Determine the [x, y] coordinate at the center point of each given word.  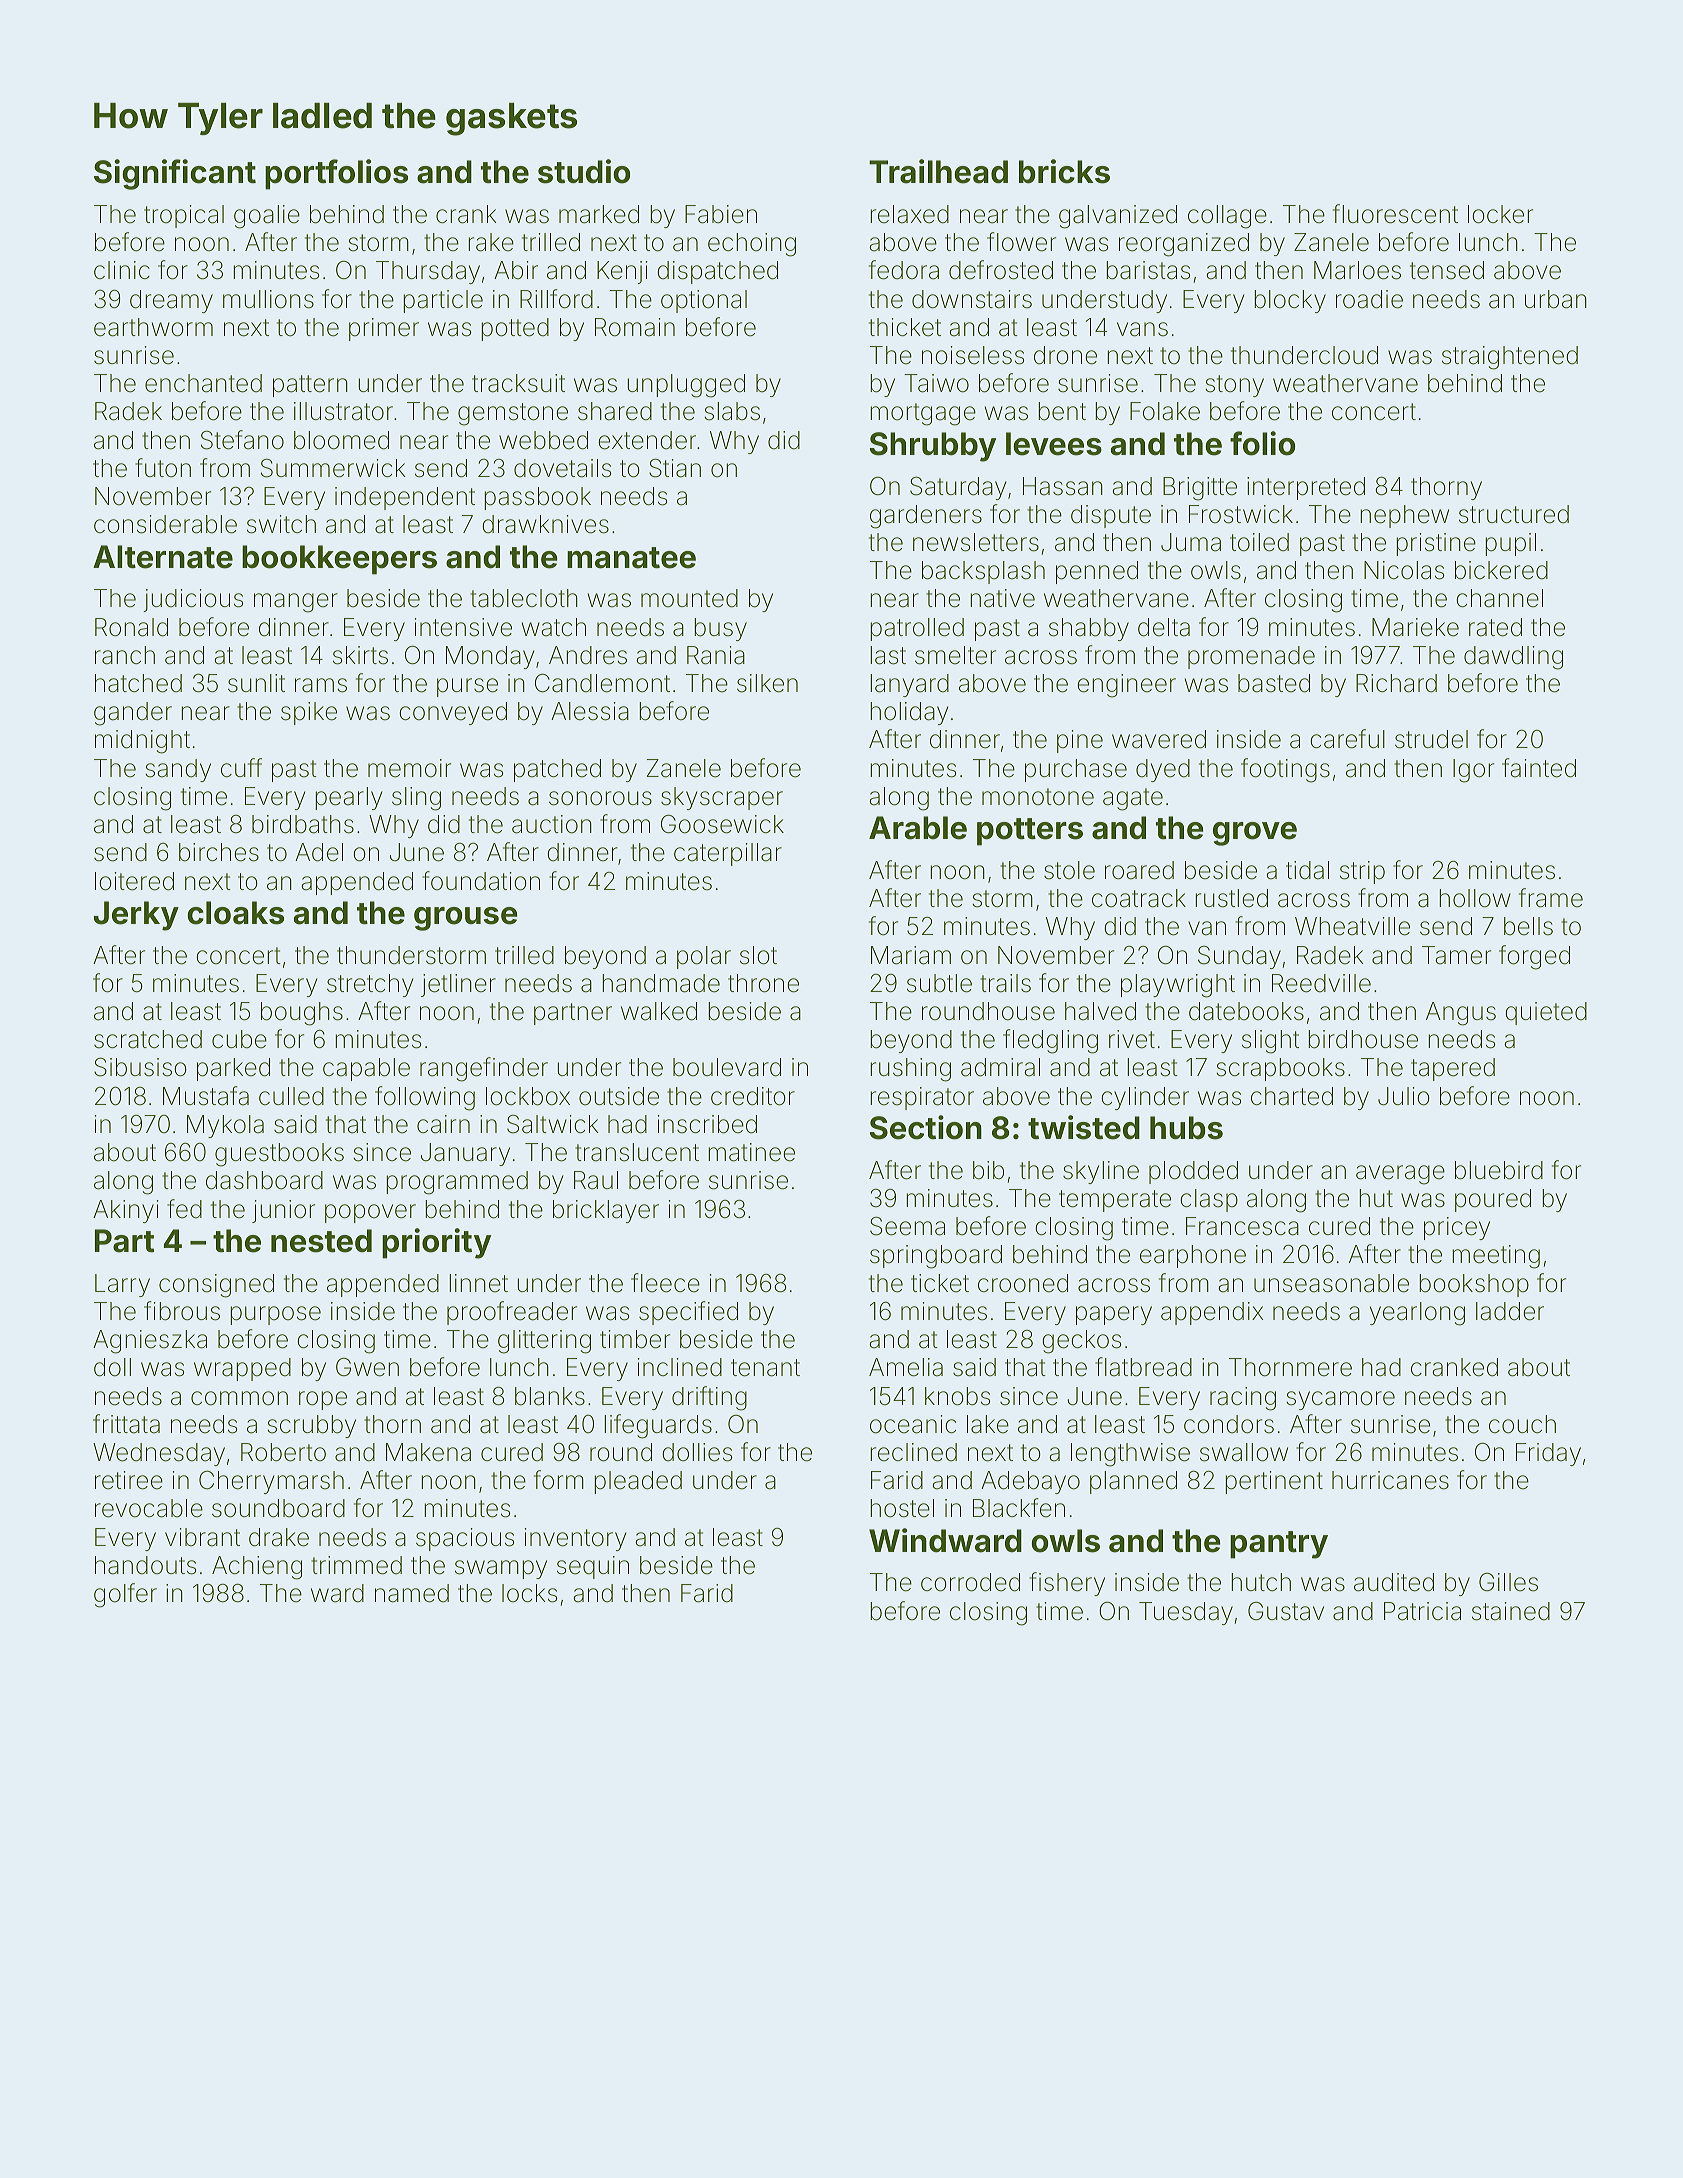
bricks [1064, 171]
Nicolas [1404, 570]
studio [584, 171]
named [412, 1593]
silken [767, 683]
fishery [1067, 1584]
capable [366, 1069]
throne [763, 983]
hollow [1475, 898]
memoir [409, 768]
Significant [175, 174]
